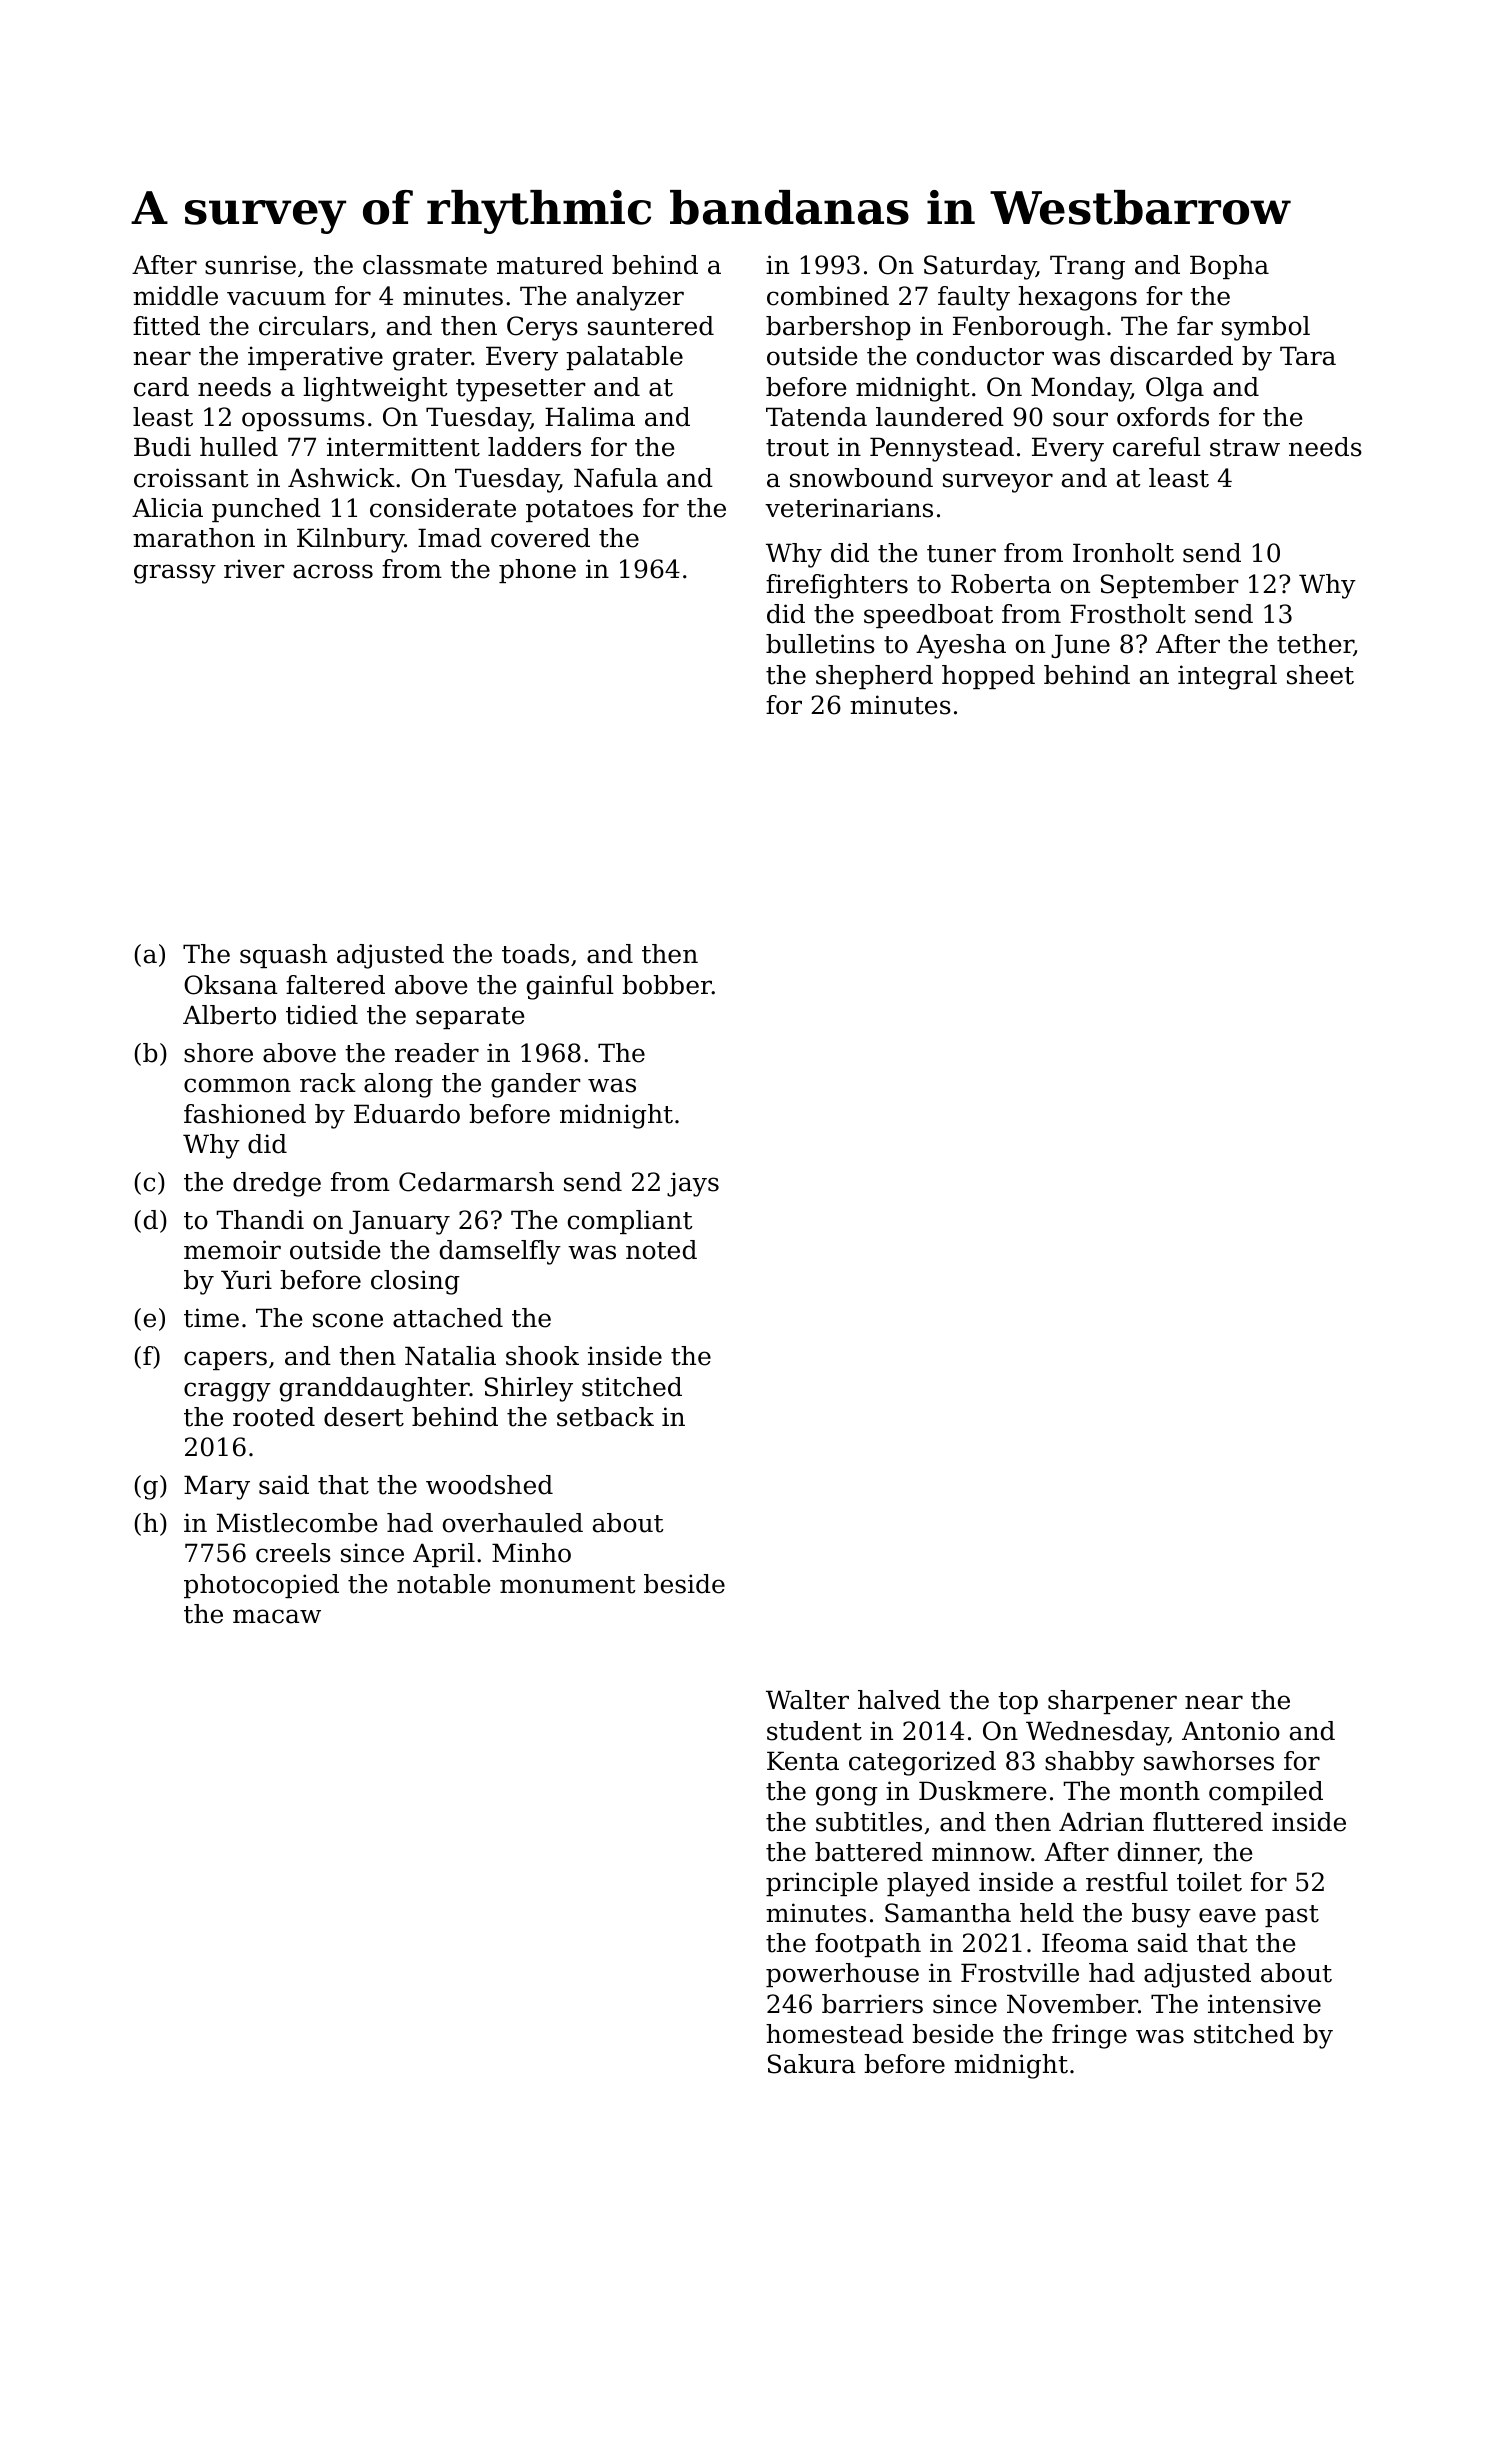 Image resolution: width=1496 pixels, height=2464 pixels. What do you see at coordinates (245, 1114) in the page?
I see `fashioned` at bounding box center [245, 1114].
